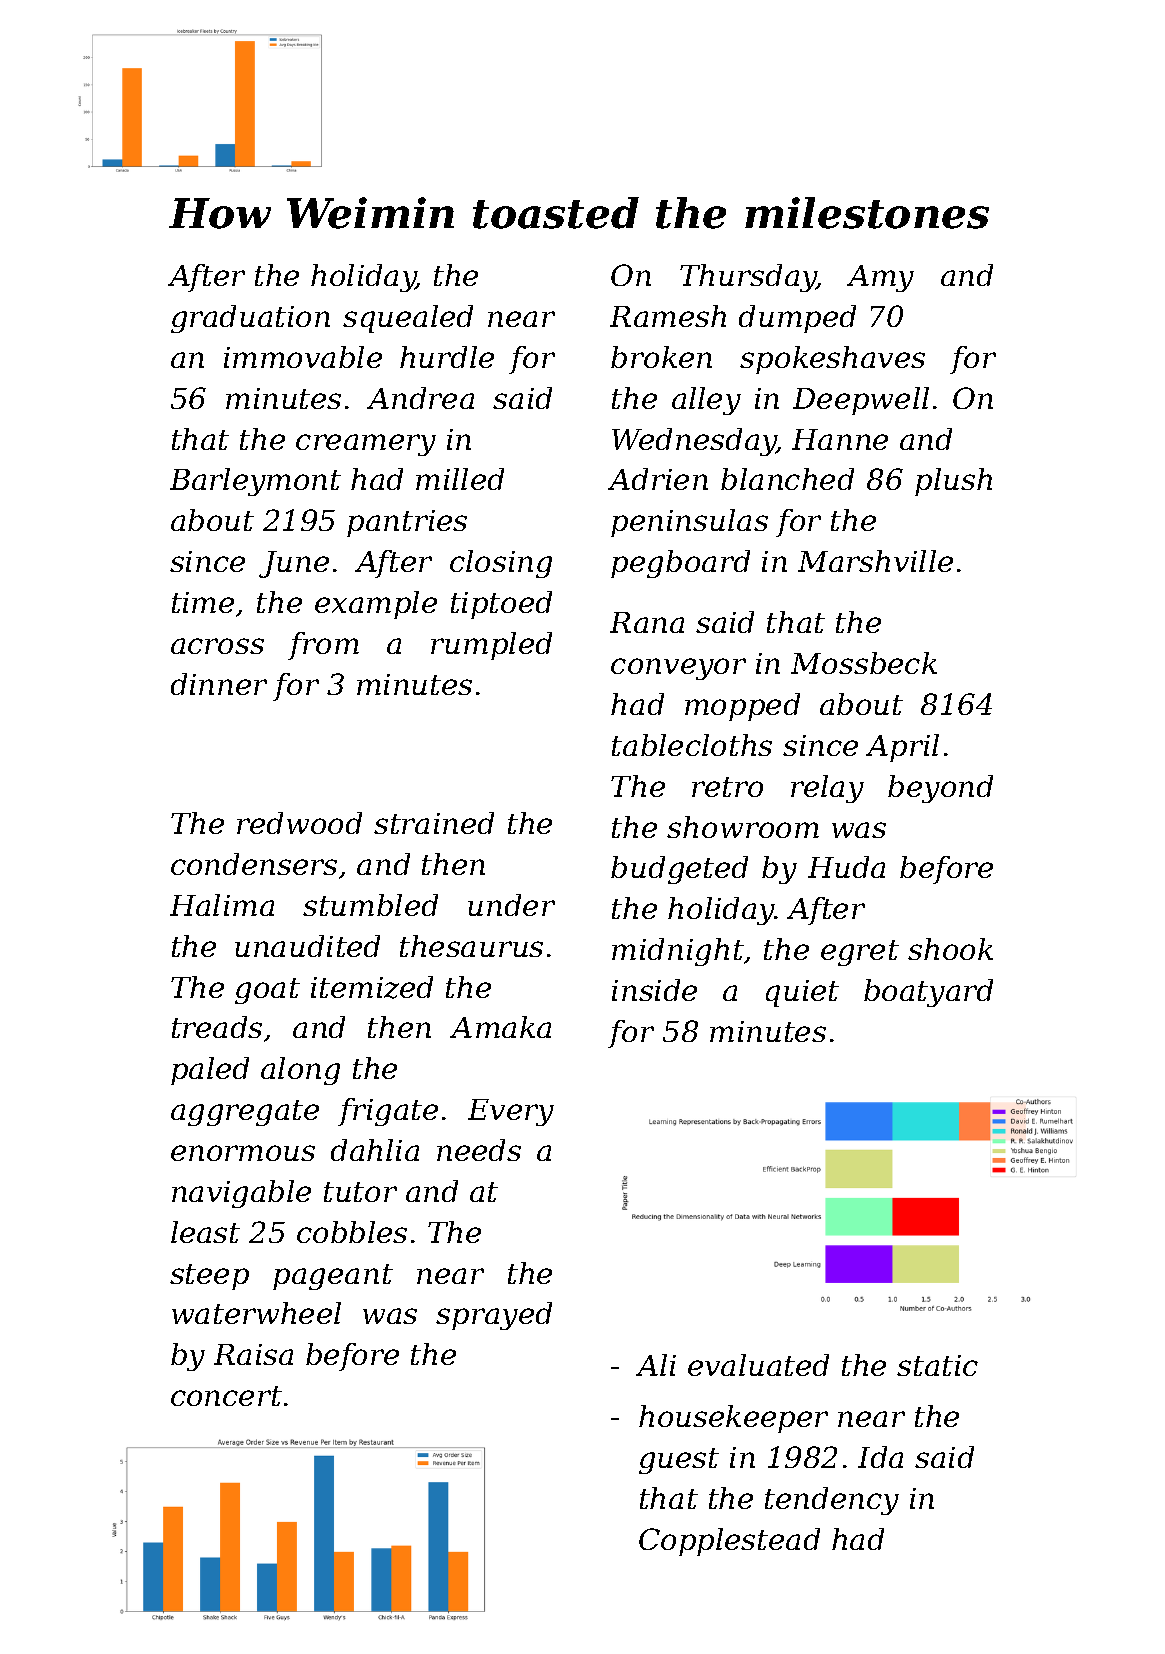  What do you see at coordinates (729, 1542) in the page?
I see `Copplestead` at bounding box center [729, 1542].
